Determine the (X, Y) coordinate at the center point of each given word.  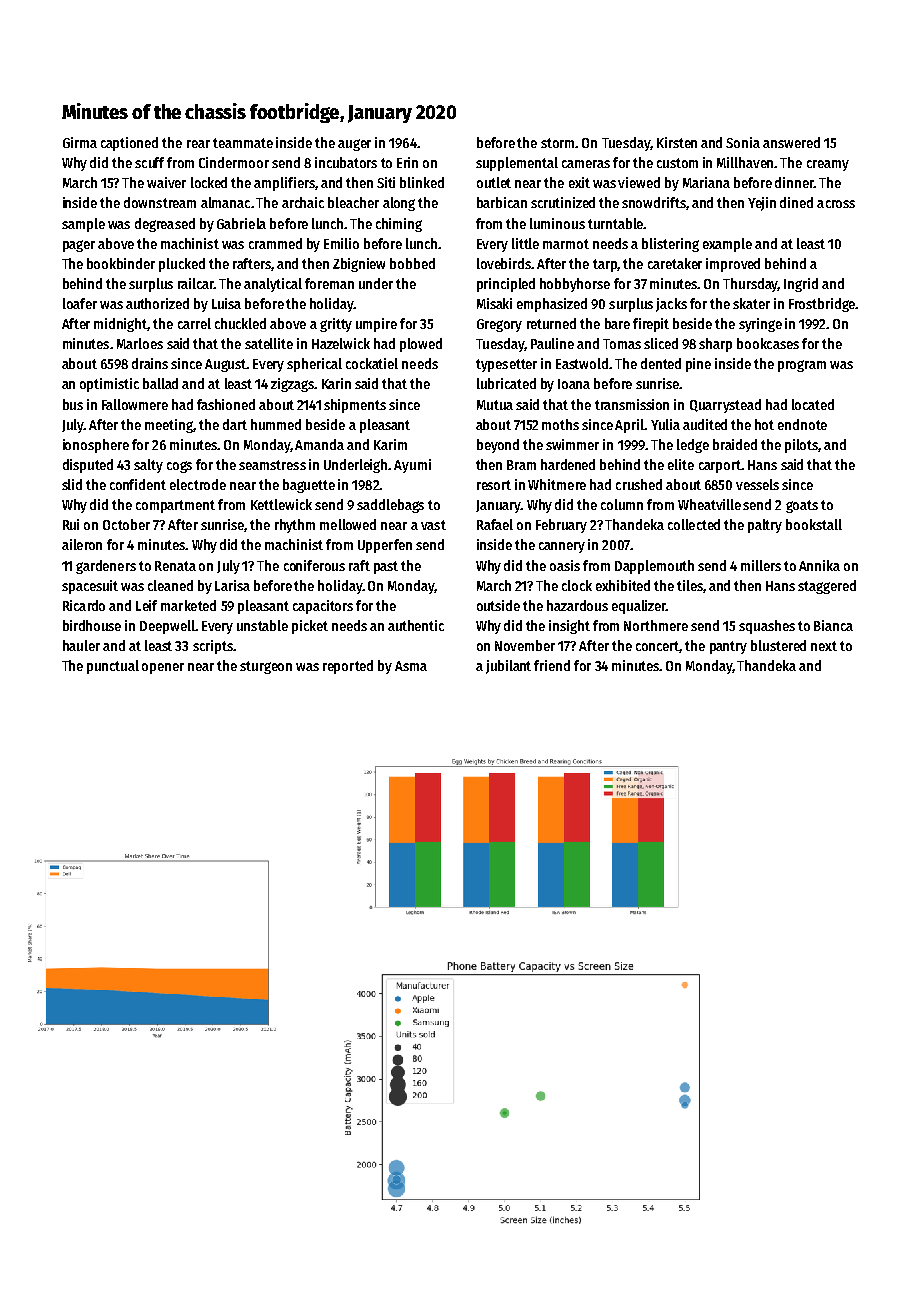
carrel (194, 323)
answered (791, 142)
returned (551, 323)
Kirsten (677, 142)
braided (735, 444)
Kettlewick (281, 504)
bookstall (814, 524)
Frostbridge (822, 305)
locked (209, 182)
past (386, 567)
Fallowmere (135, 404)
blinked (422, 182)
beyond (498, 446)
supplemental (517, 164)
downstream (160, 202)
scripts (213, 647)
